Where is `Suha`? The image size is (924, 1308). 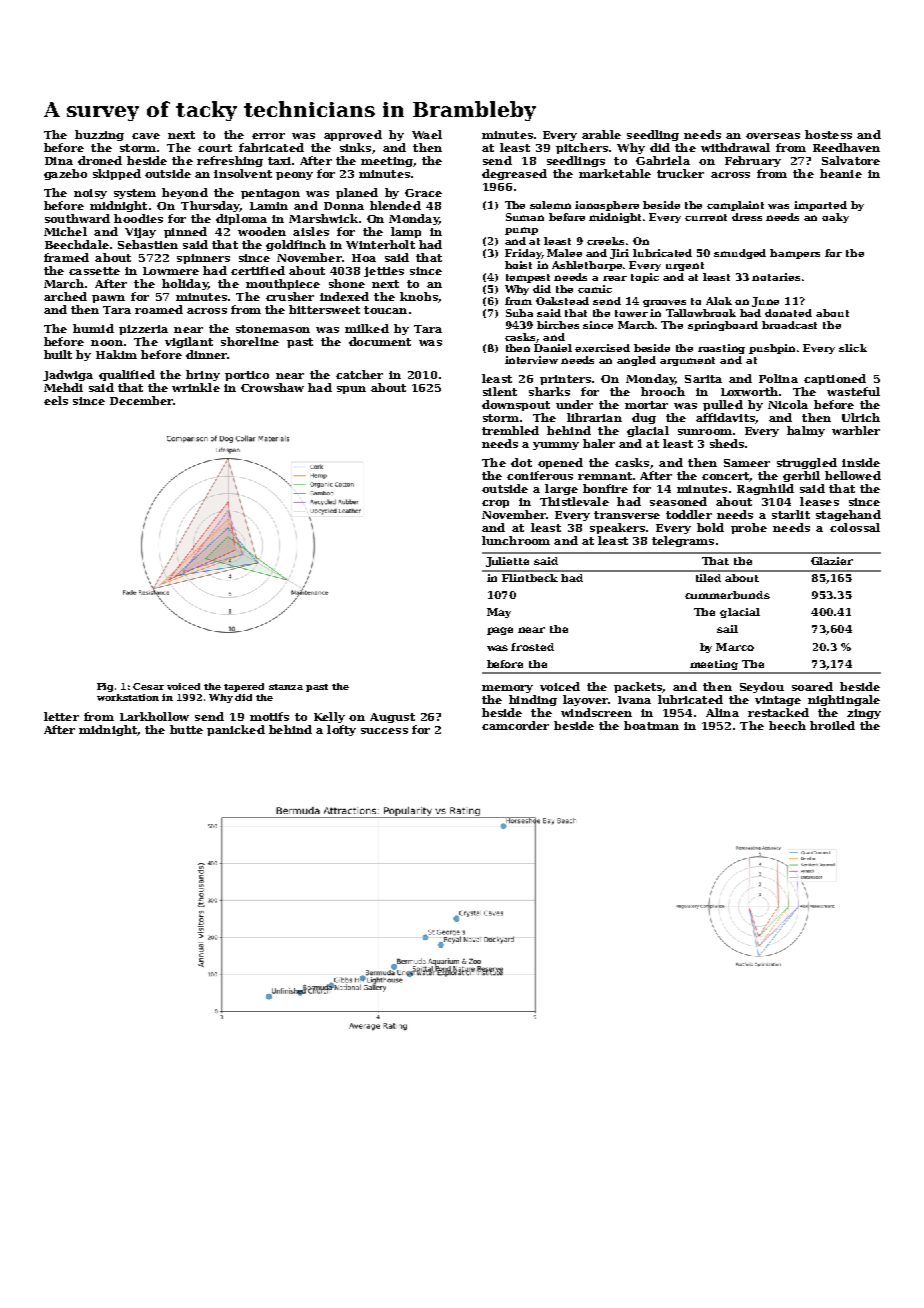
Suha is located at coordinates (519, 313).
